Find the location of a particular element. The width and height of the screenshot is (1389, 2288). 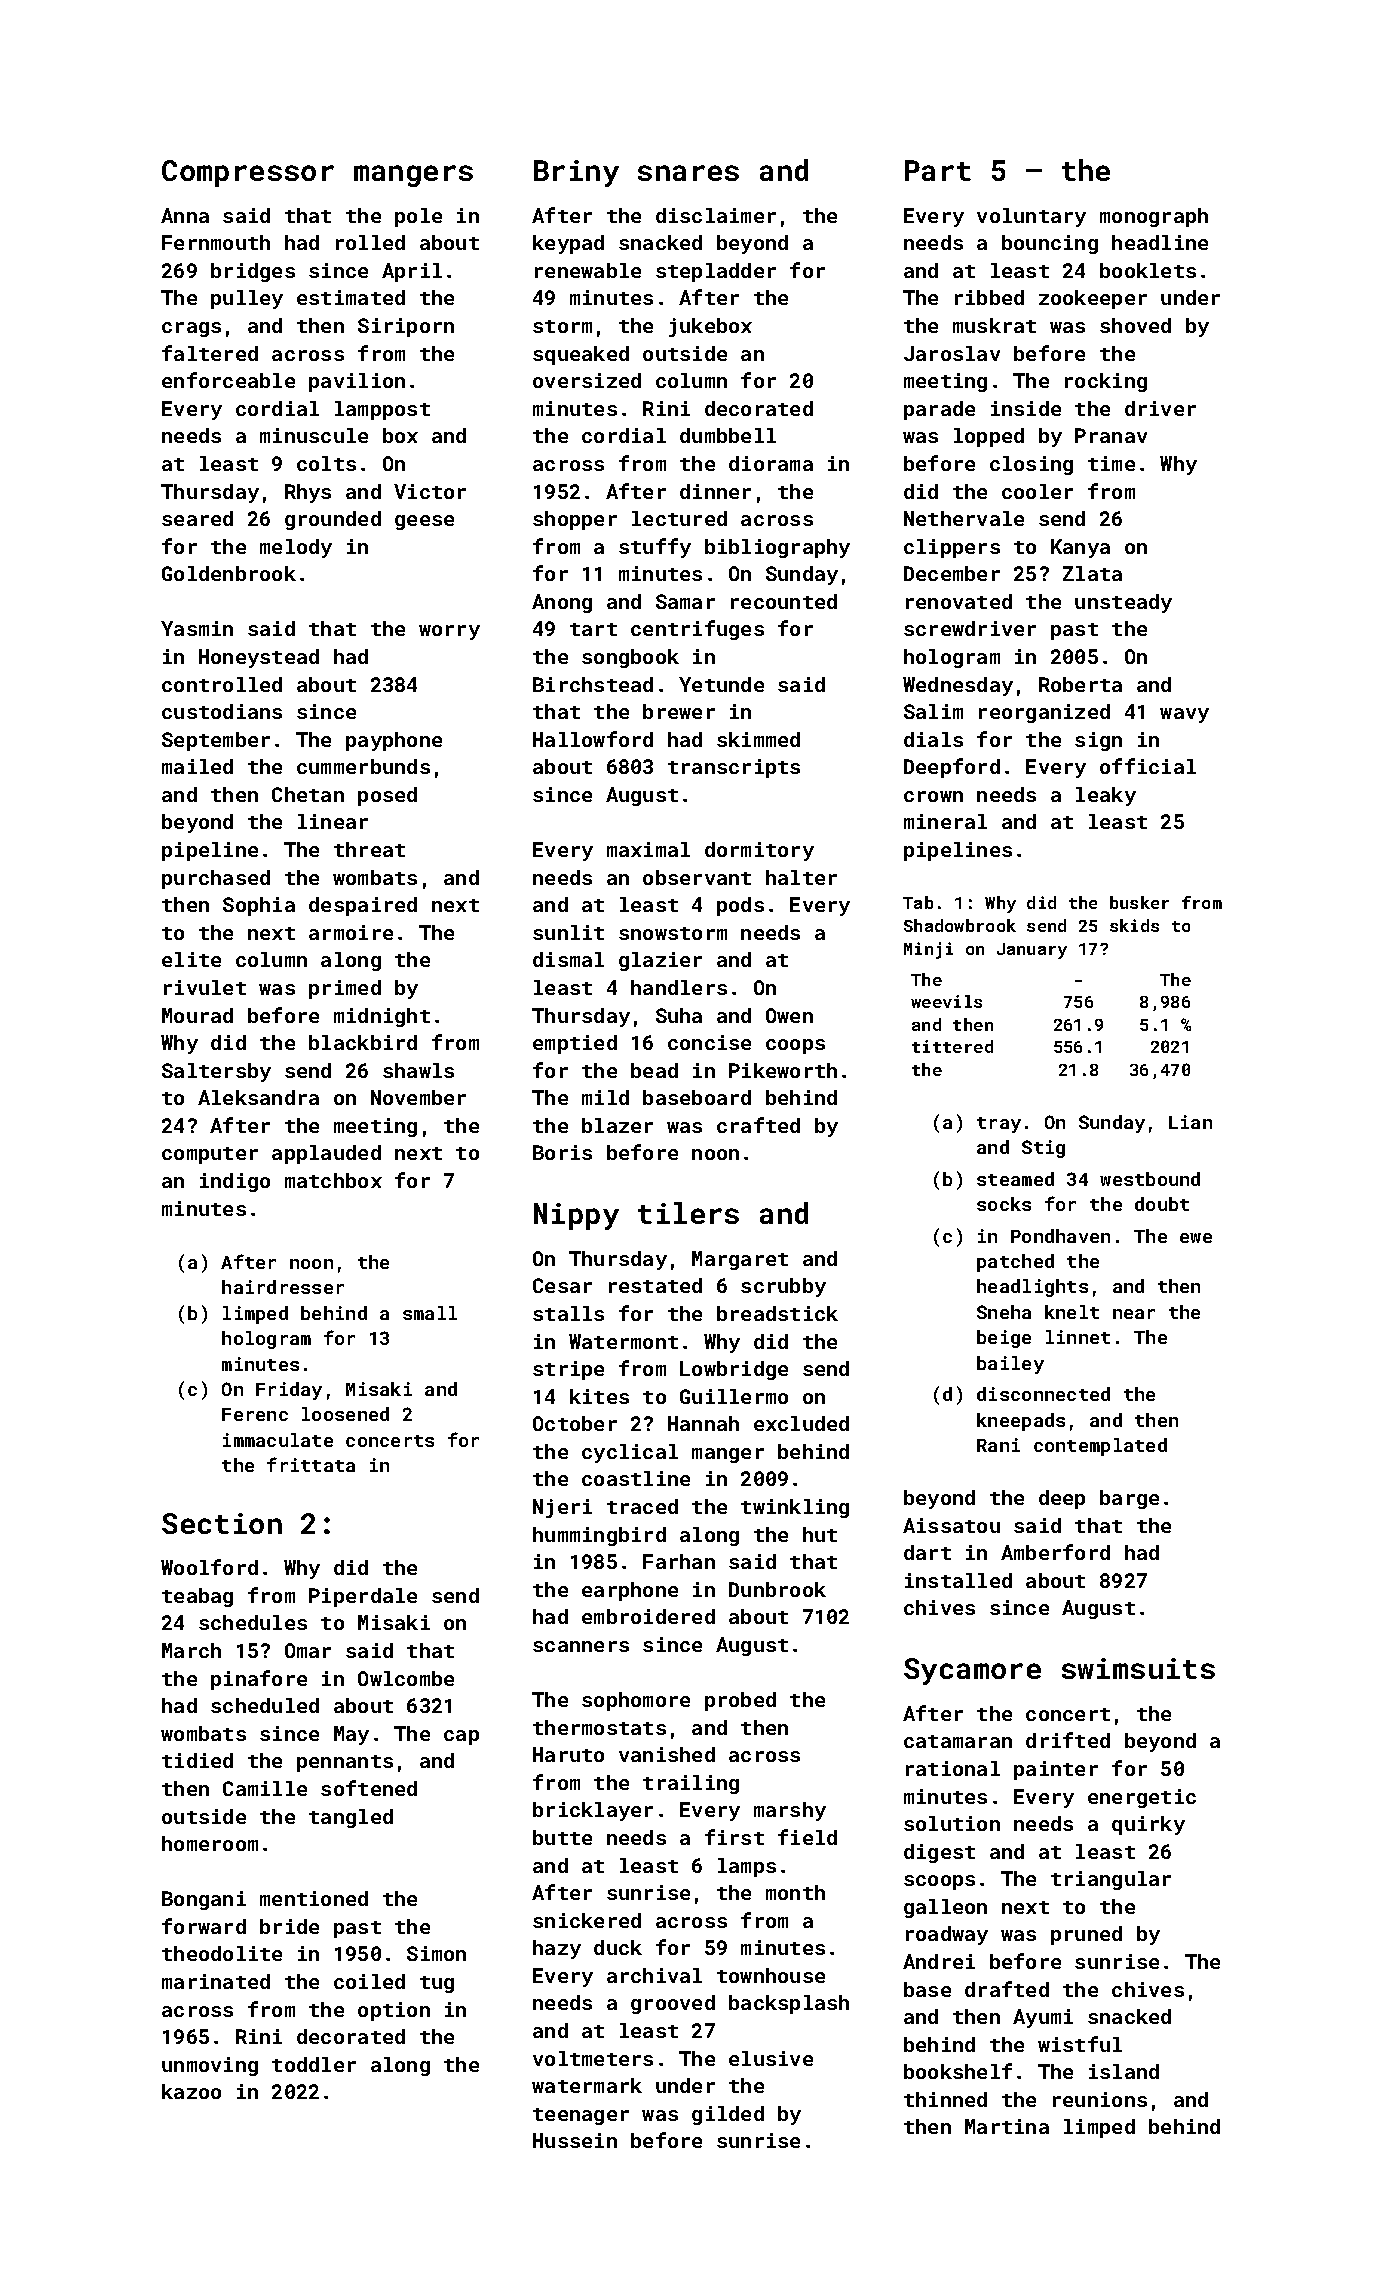

doubt is located at coordinates (1162, 1204).
